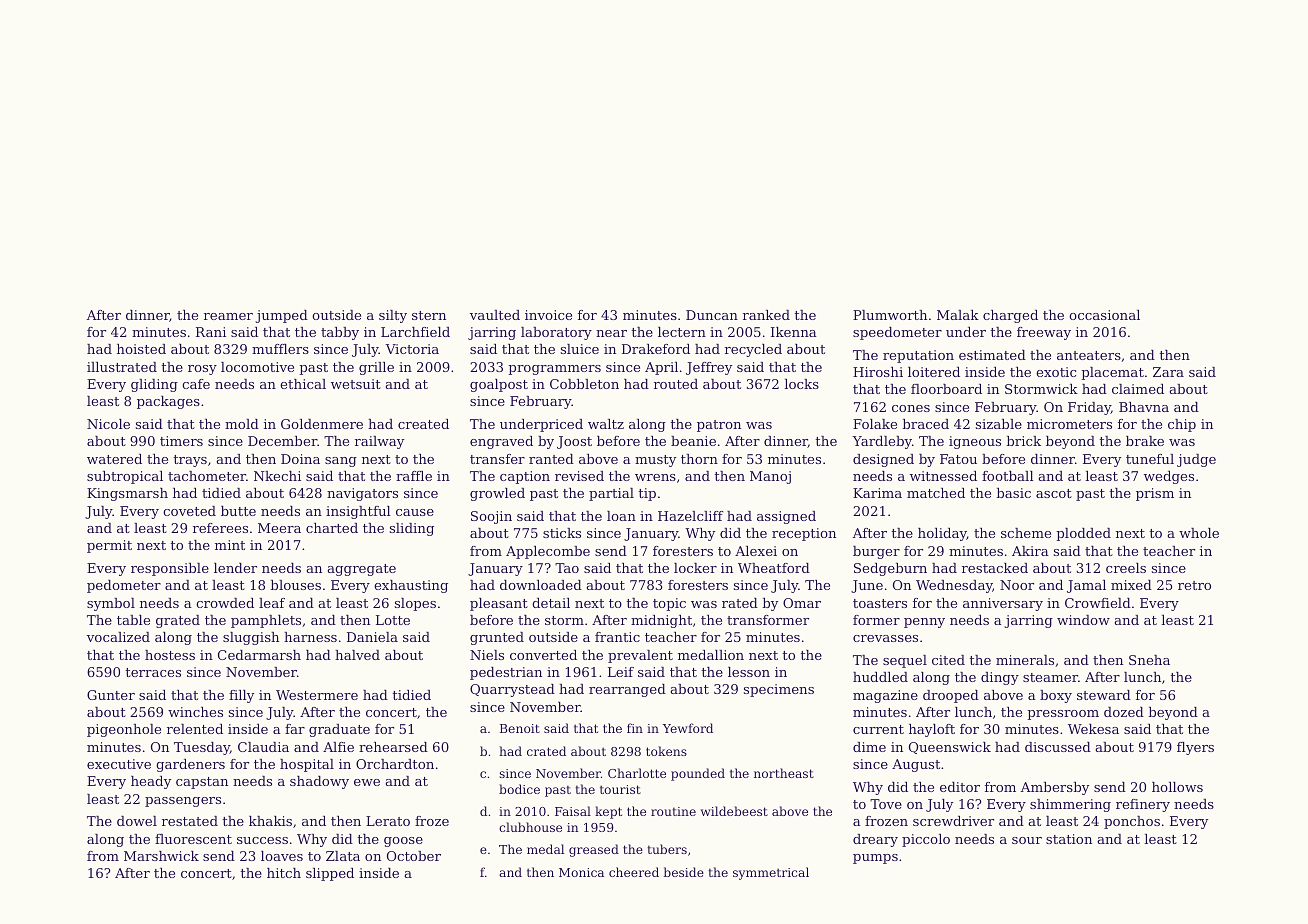 The width and height of the screenshot is (1308, 924). I want to click on Sneha, so click(1149, 660).
